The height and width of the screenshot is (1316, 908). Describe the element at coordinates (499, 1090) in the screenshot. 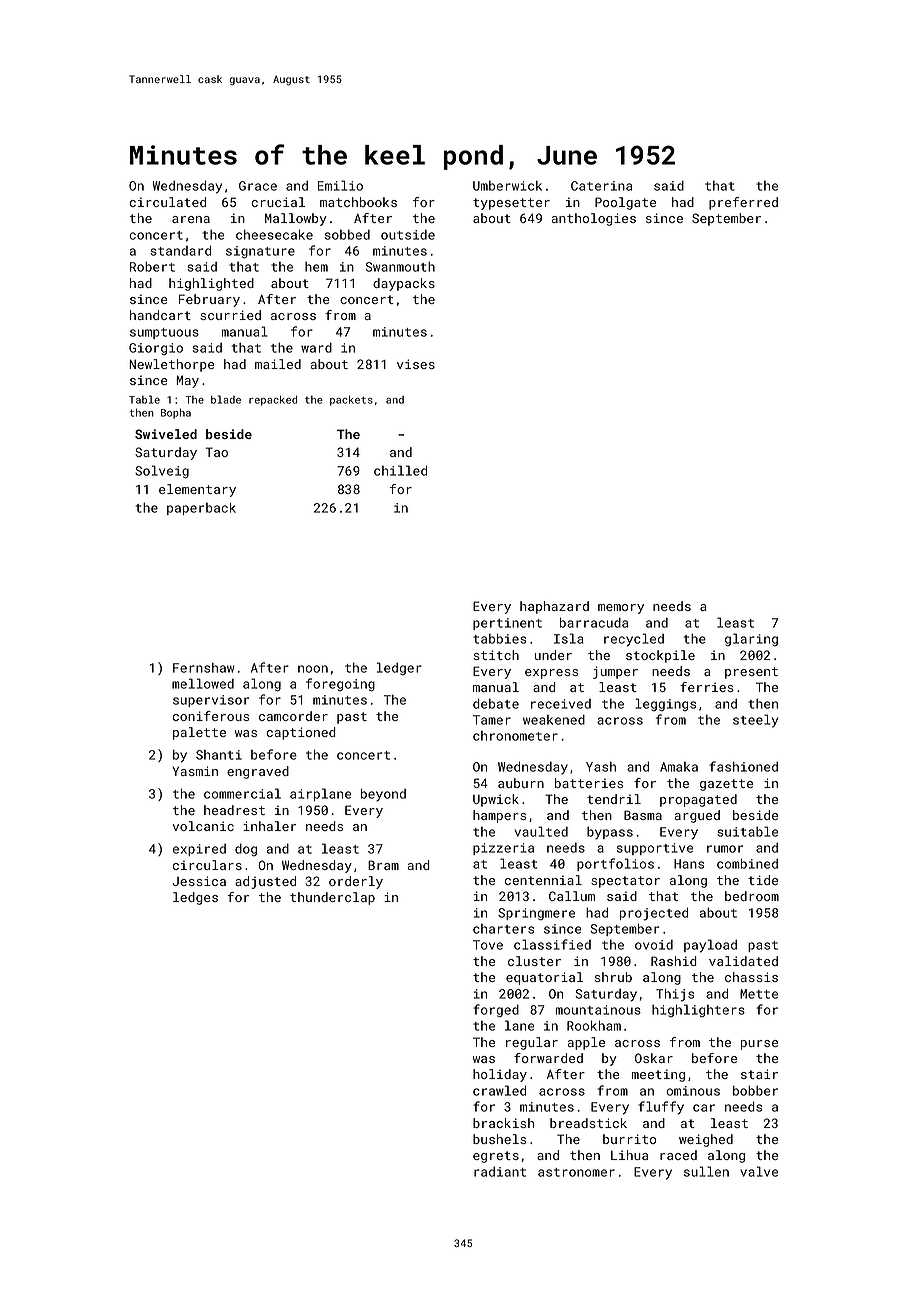

I see `crawled` at that location.
